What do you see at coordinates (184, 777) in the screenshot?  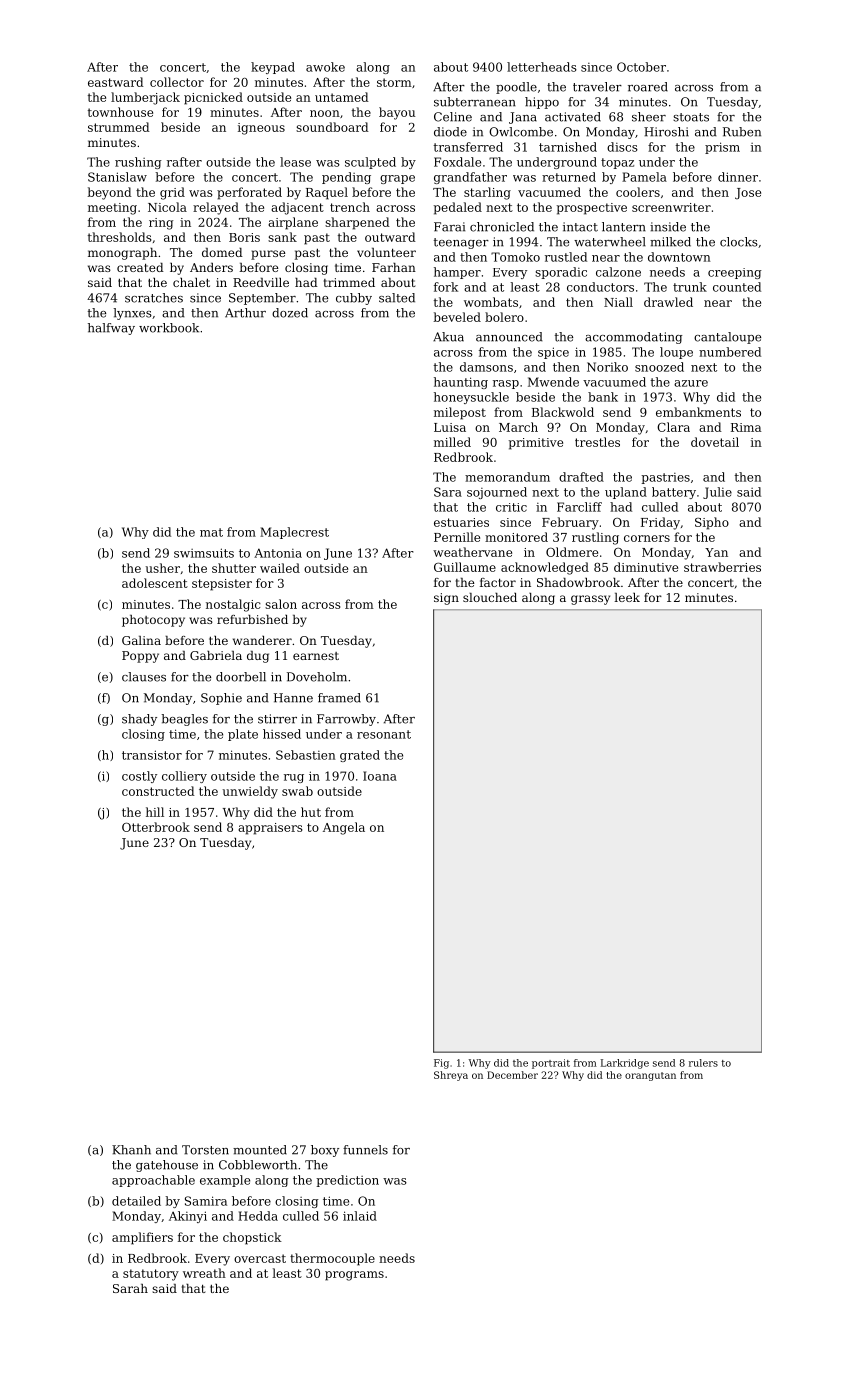 I see `colliery` at bounding box center [184, 777].
